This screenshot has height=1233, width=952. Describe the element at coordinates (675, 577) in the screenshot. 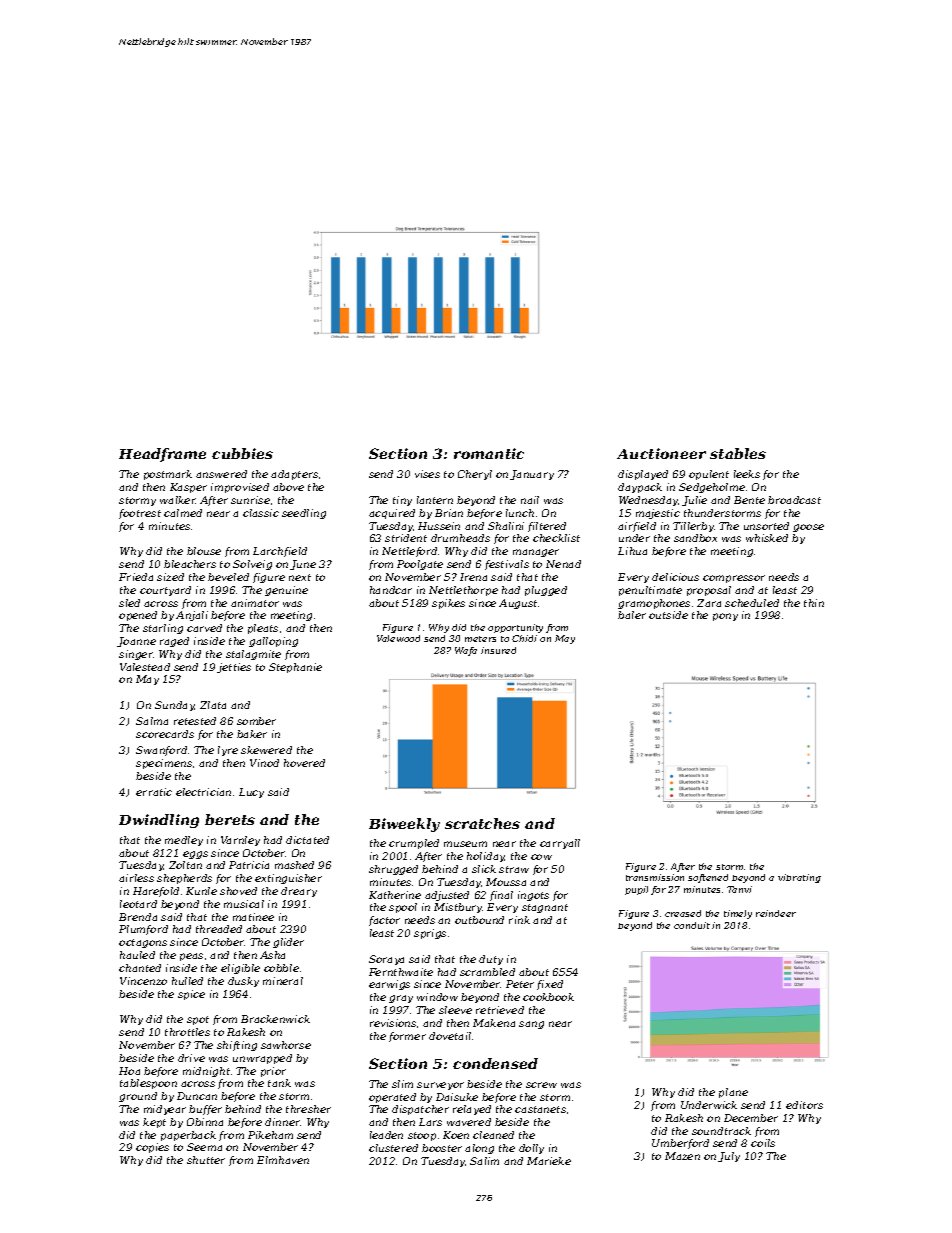

I see `delicious` at that location.
